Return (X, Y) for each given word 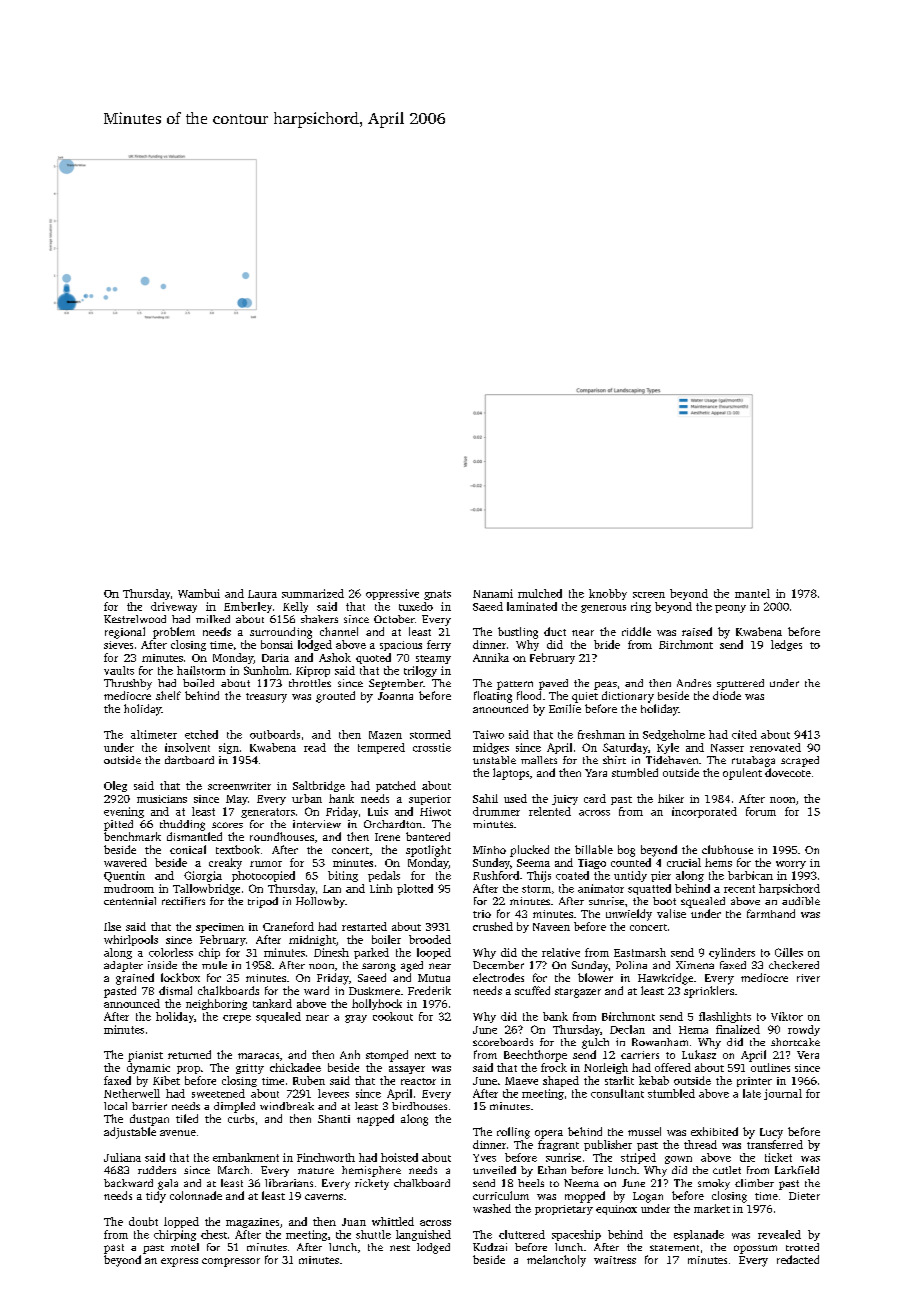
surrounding (281, 633)
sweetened (218, 1093)
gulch (595, 1043)
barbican (750, 875)
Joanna (395, 696)
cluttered (522, 1234)
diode (727, 695)
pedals (384, 876)
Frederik (429, 990)
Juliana (122, 1157)
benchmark (132, 836)
